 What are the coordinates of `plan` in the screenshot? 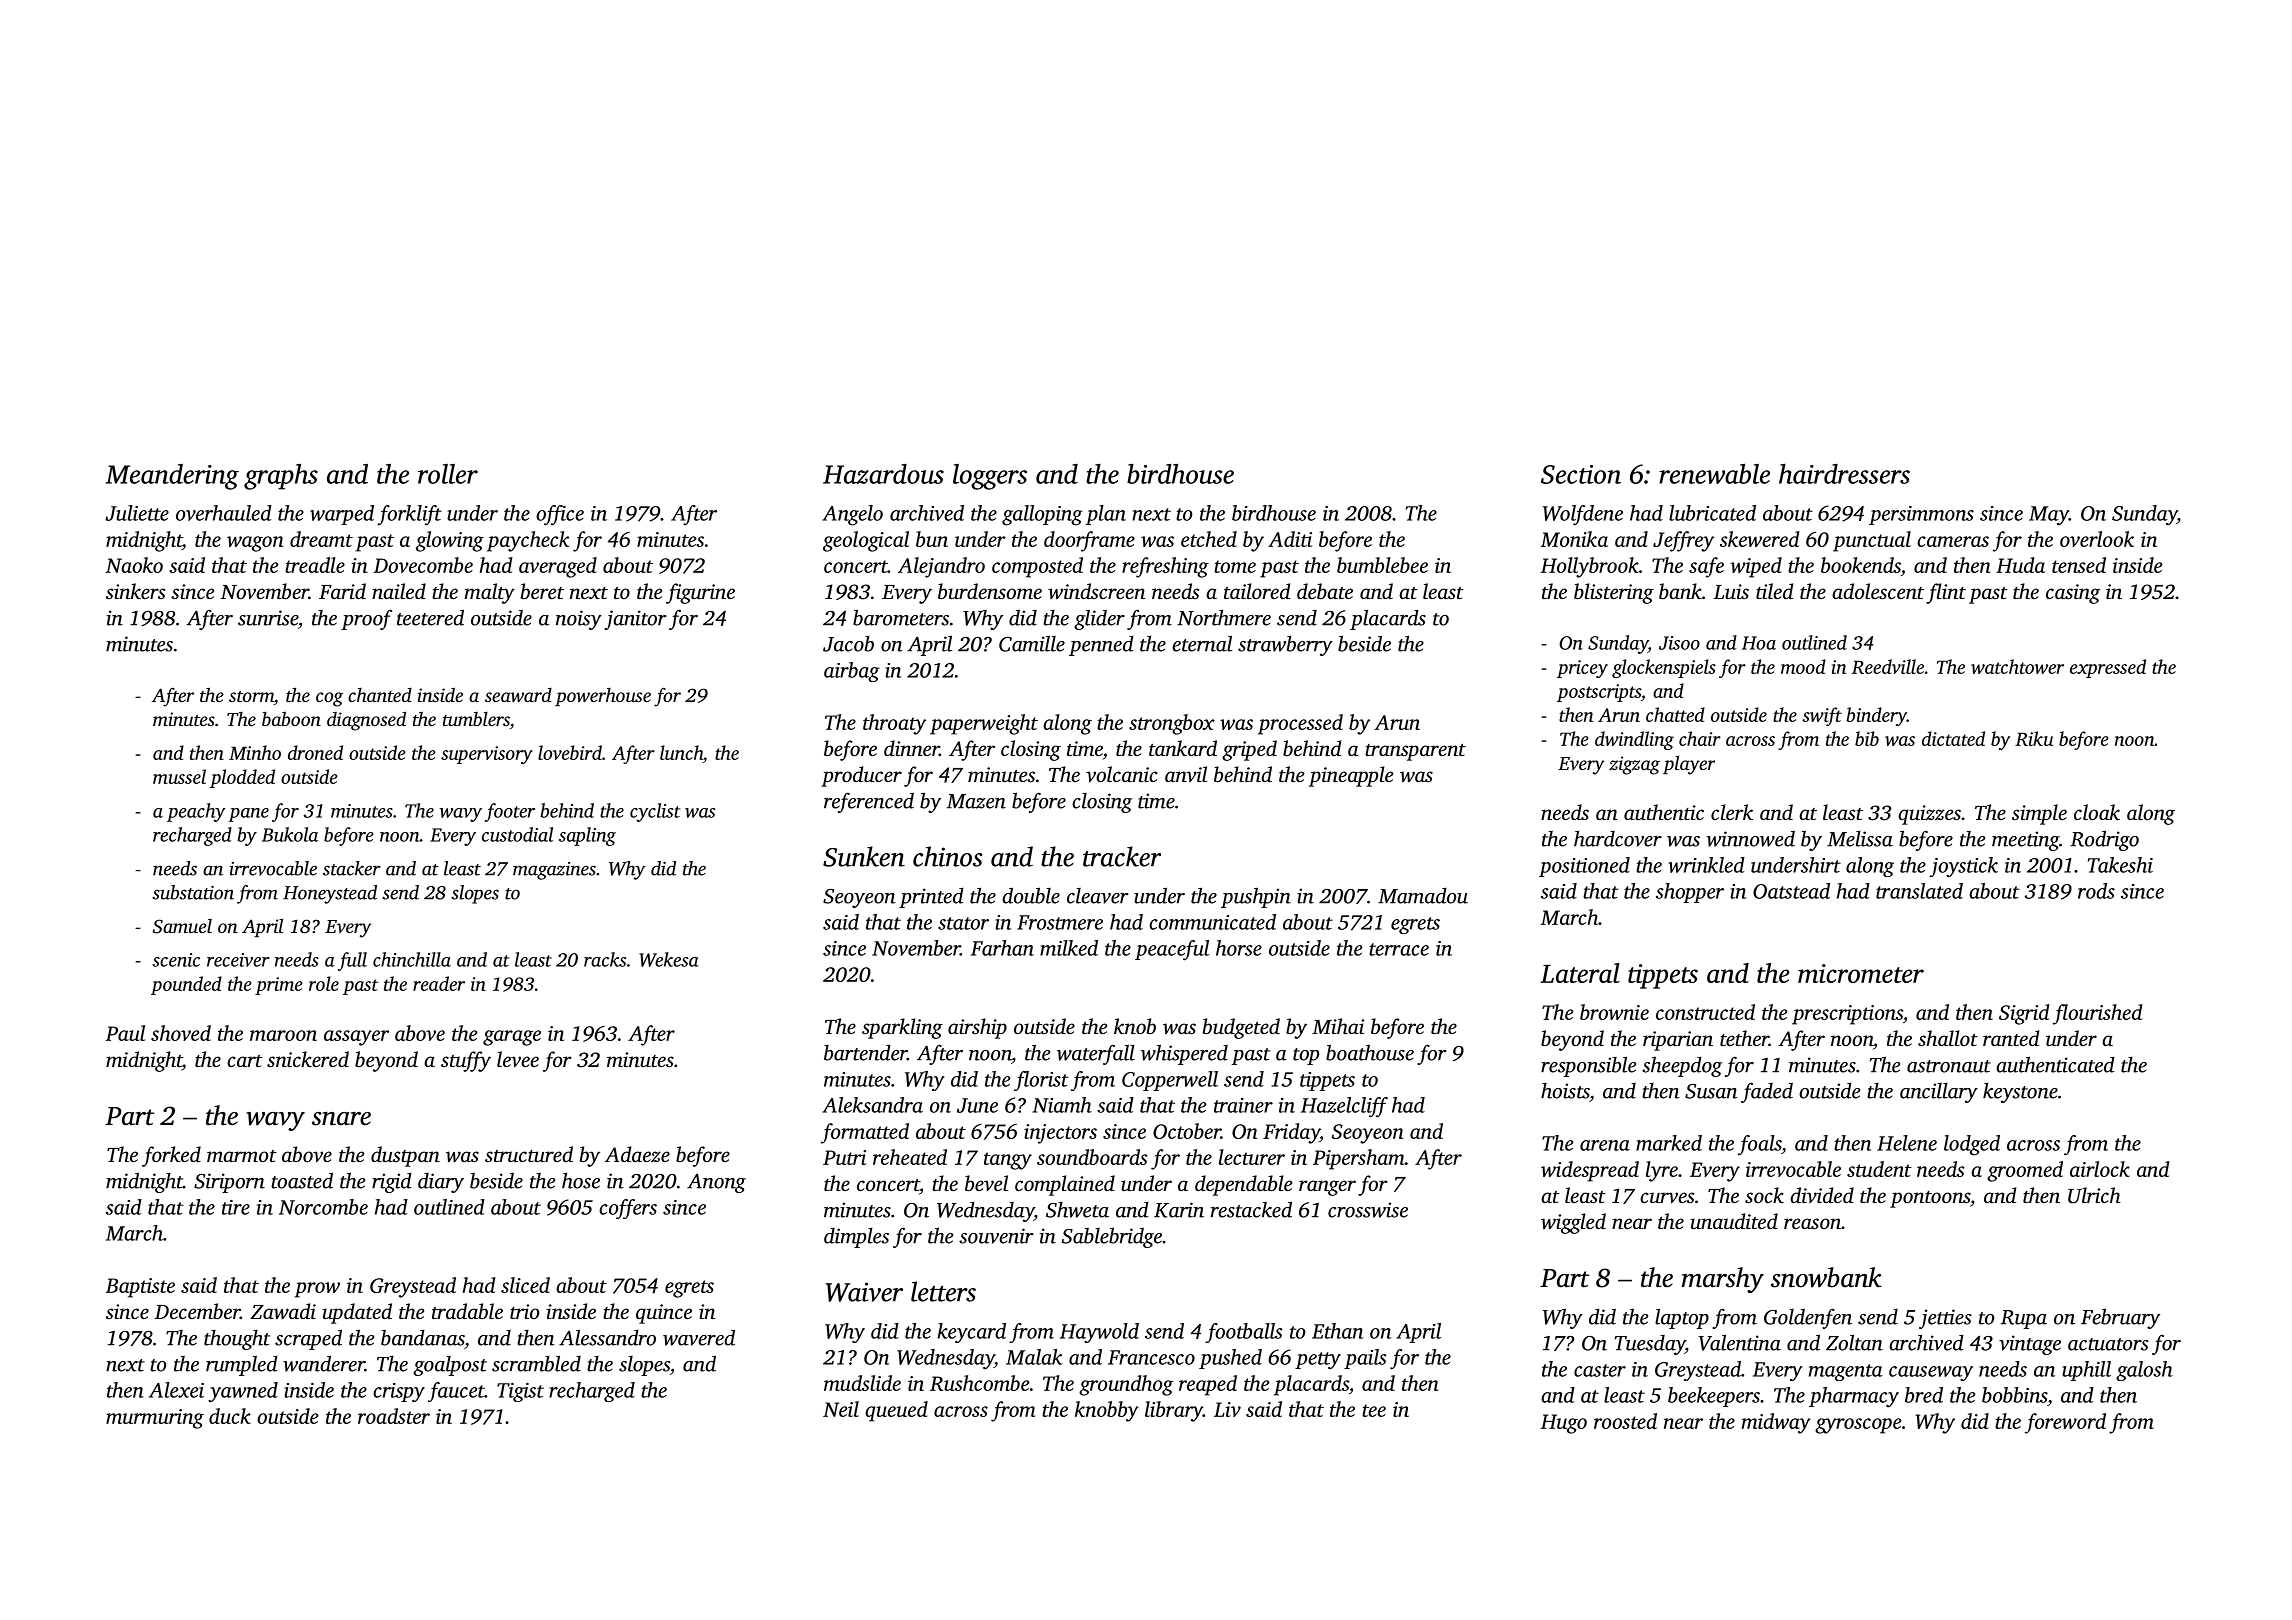 It's located at (1106, 515).
